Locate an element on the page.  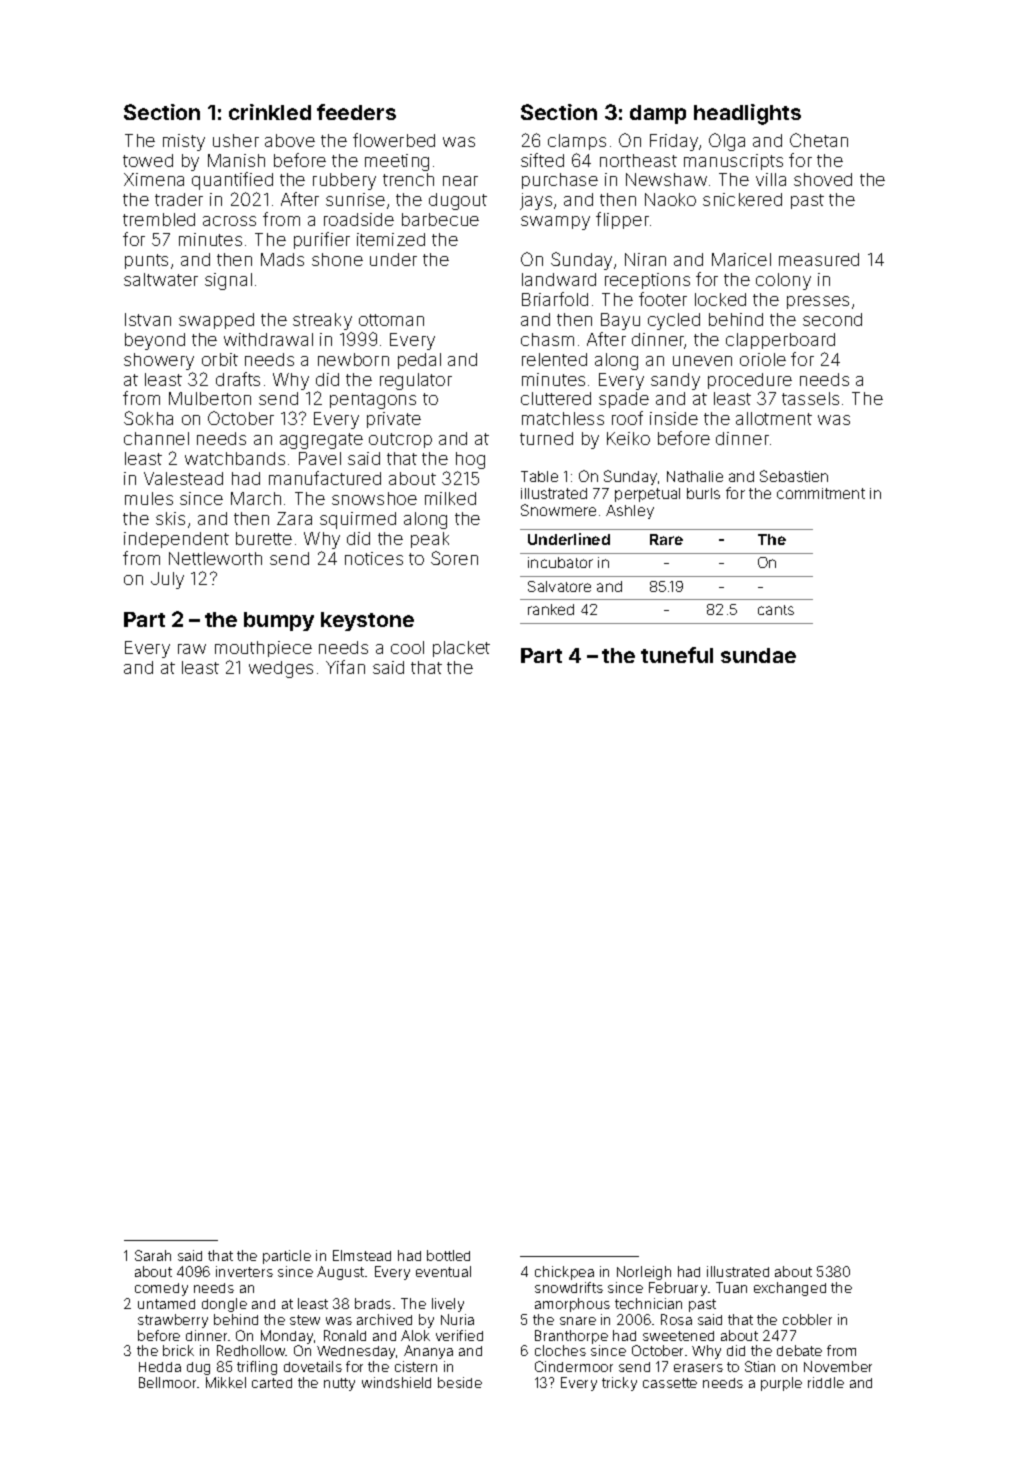
Mulberton is located at coordinates (210, 398).
